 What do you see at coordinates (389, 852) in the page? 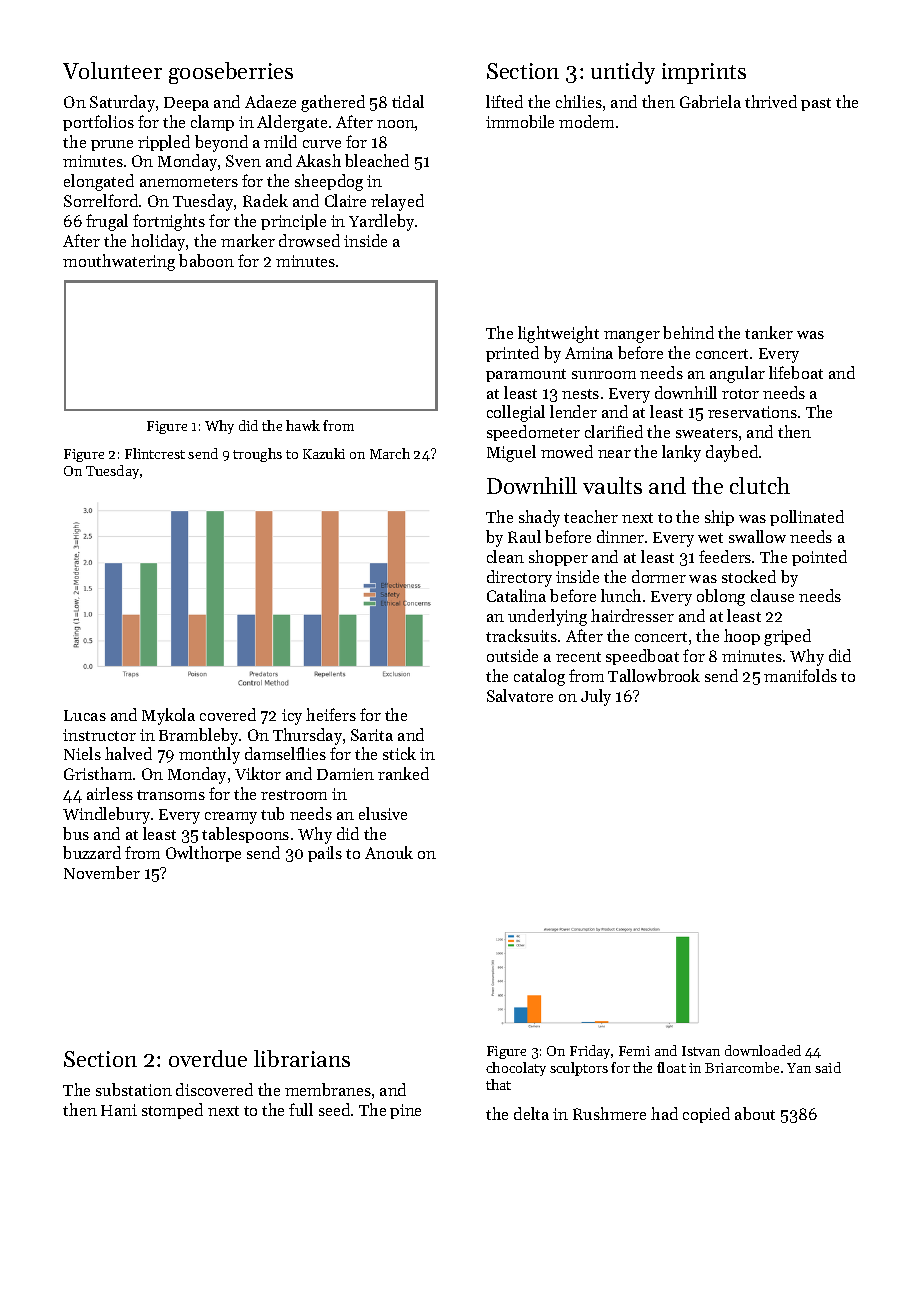
I see `Anouk` at bounding box center [389, 852].
